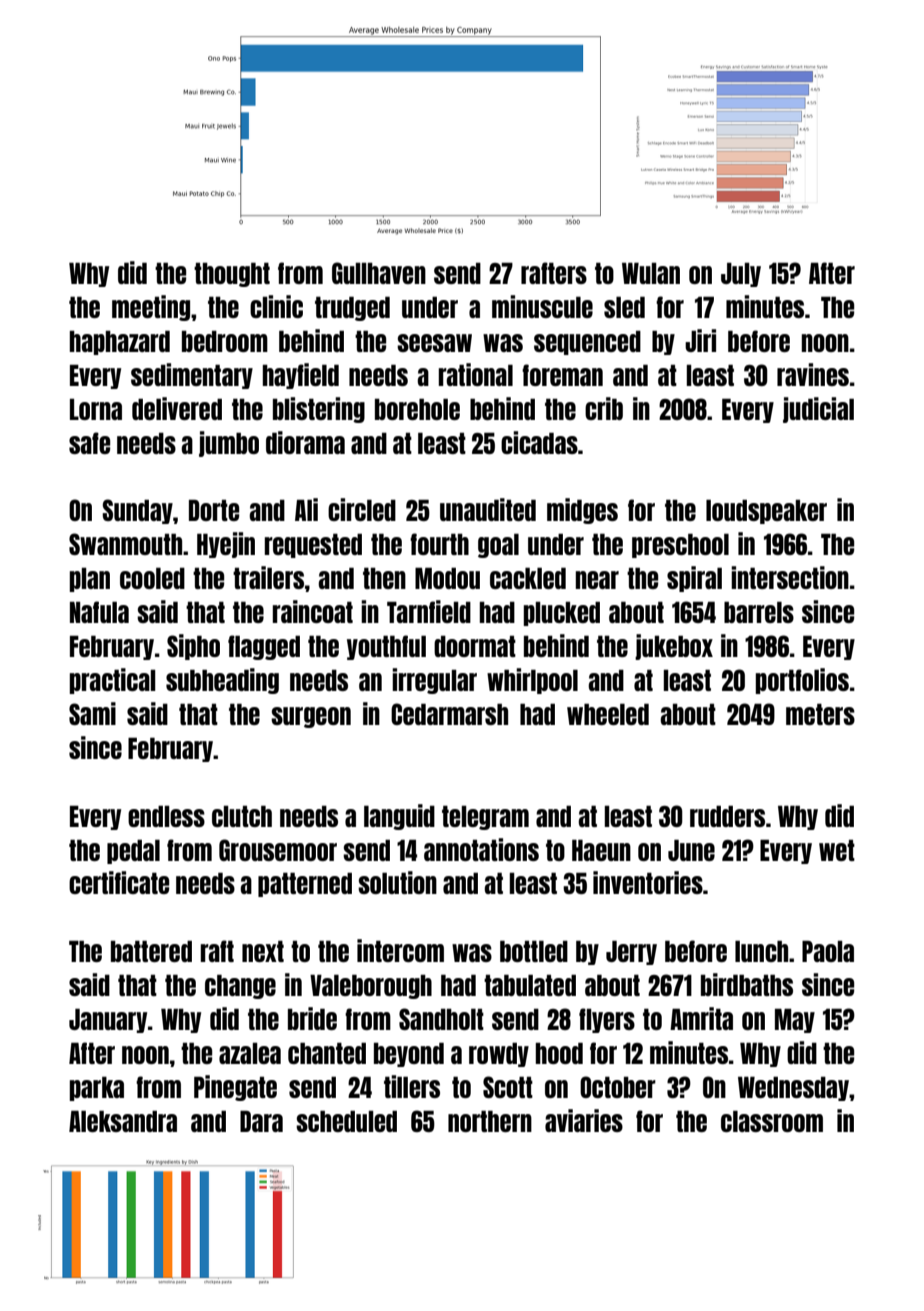 The width and height of the image is (924, 1311). I want to click on meeting, so click(151, 308).
